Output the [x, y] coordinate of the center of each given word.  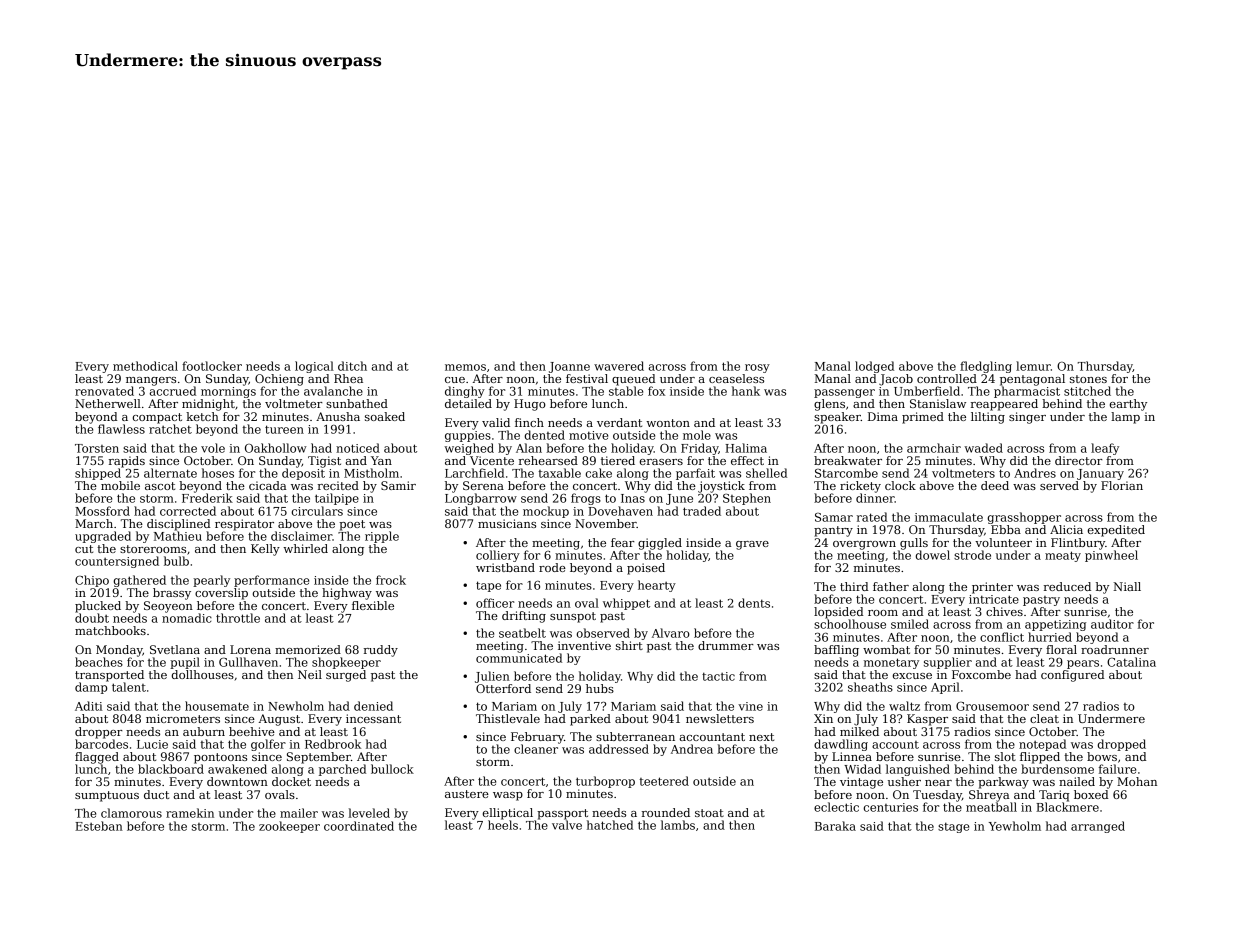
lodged [874, 367]
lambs [678, 825]
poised [646, 569]
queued [633, 380]
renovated [104, 391]
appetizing [1055, 625]
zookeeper [289, 827]
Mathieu [178, 536]
